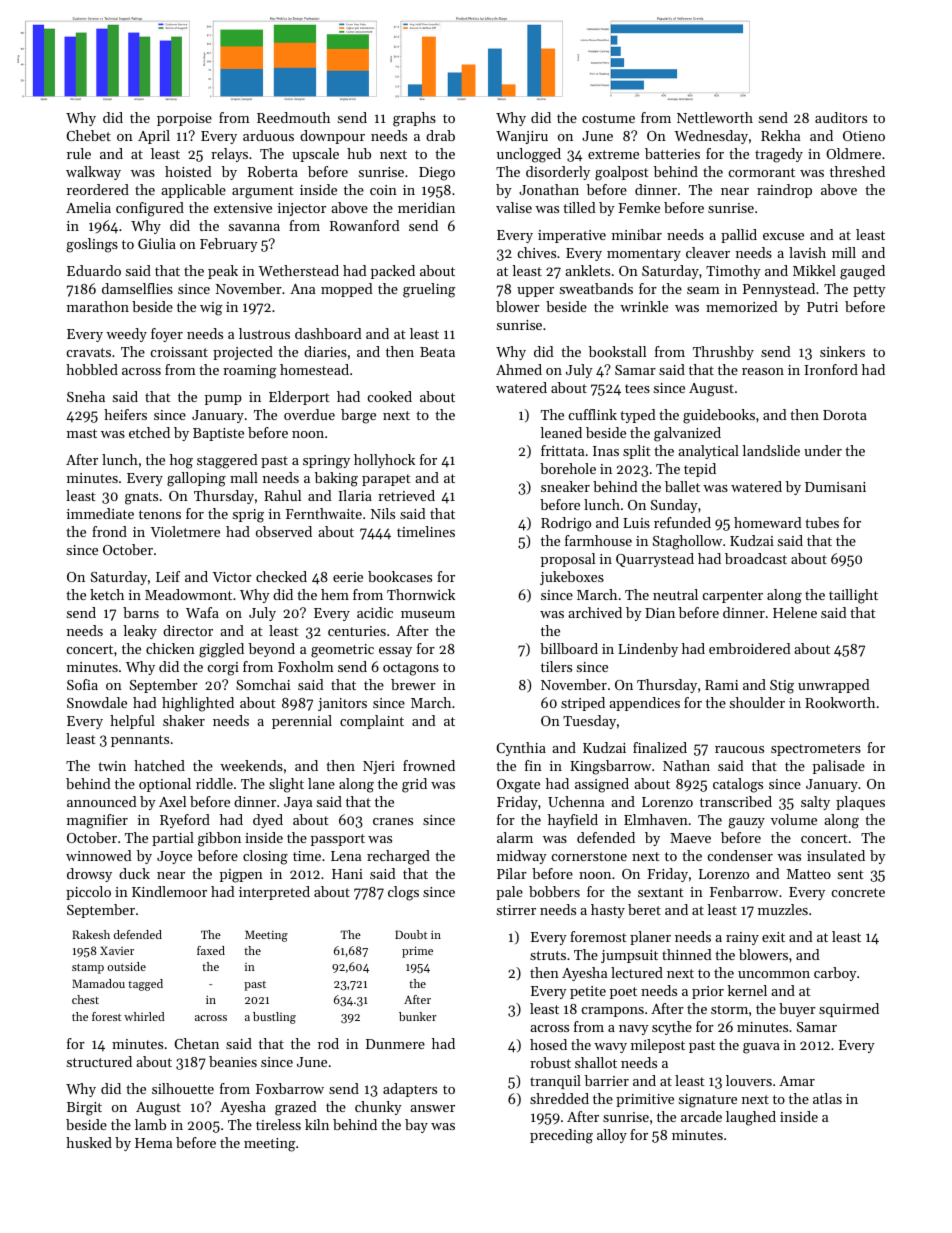  Describe the element at coordinates (384, 461) in the screenshot. I see `hollyhock` at that location.
